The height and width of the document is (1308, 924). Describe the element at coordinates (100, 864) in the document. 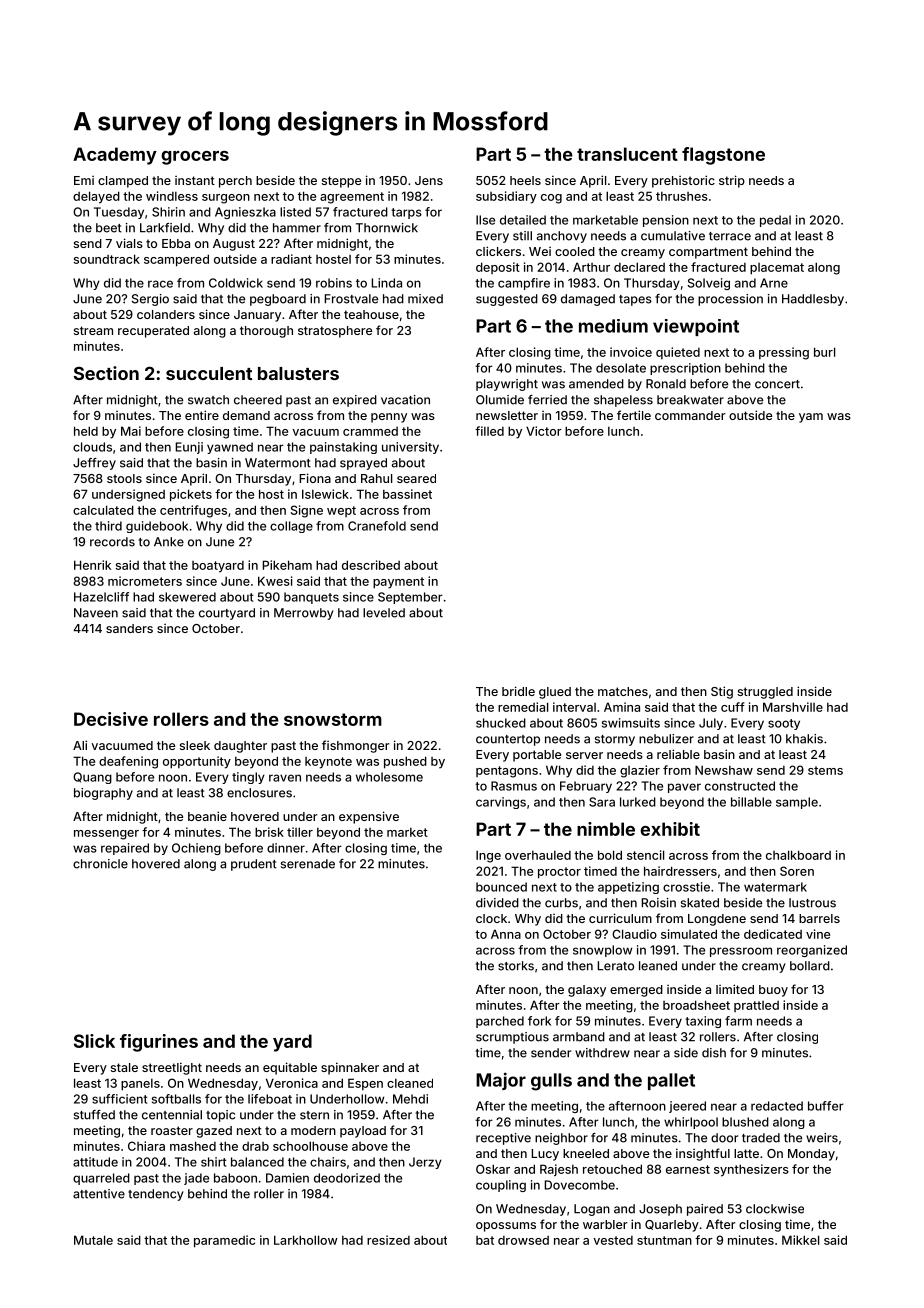

I see `chronicle` at that location.
